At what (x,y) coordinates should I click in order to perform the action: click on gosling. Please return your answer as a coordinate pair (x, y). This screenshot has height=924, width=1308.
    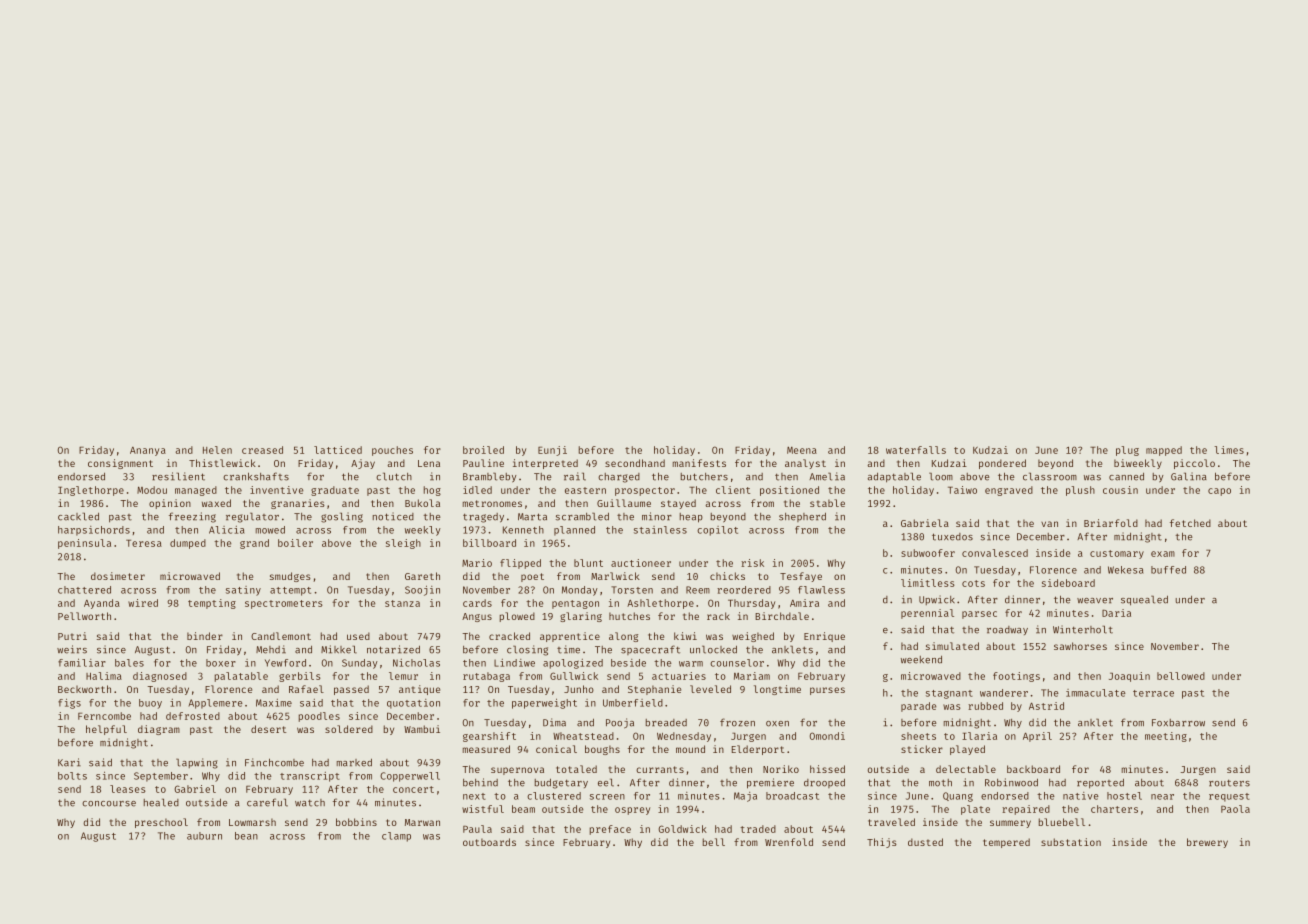
    Looking at the image, I should click on (342, 517).
